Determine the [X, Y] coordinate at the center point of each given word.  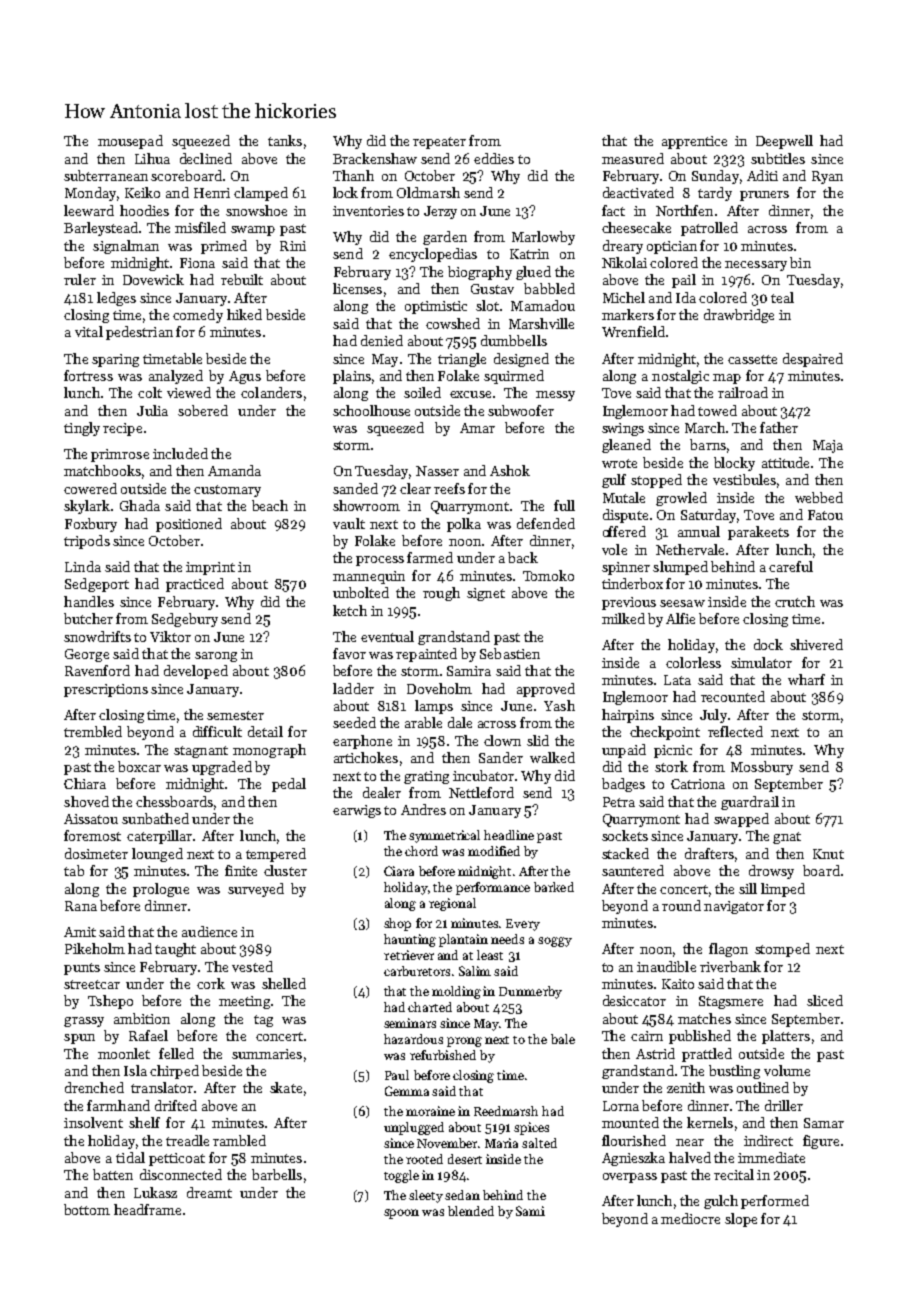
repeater [439, 143]
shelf [144, 1122]
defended [546, 523]
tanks [285, 140]
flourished [634, 1140]
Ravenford [97, 670]
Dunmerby [530, 992]
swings [623, 429]
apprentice [694, 142]
